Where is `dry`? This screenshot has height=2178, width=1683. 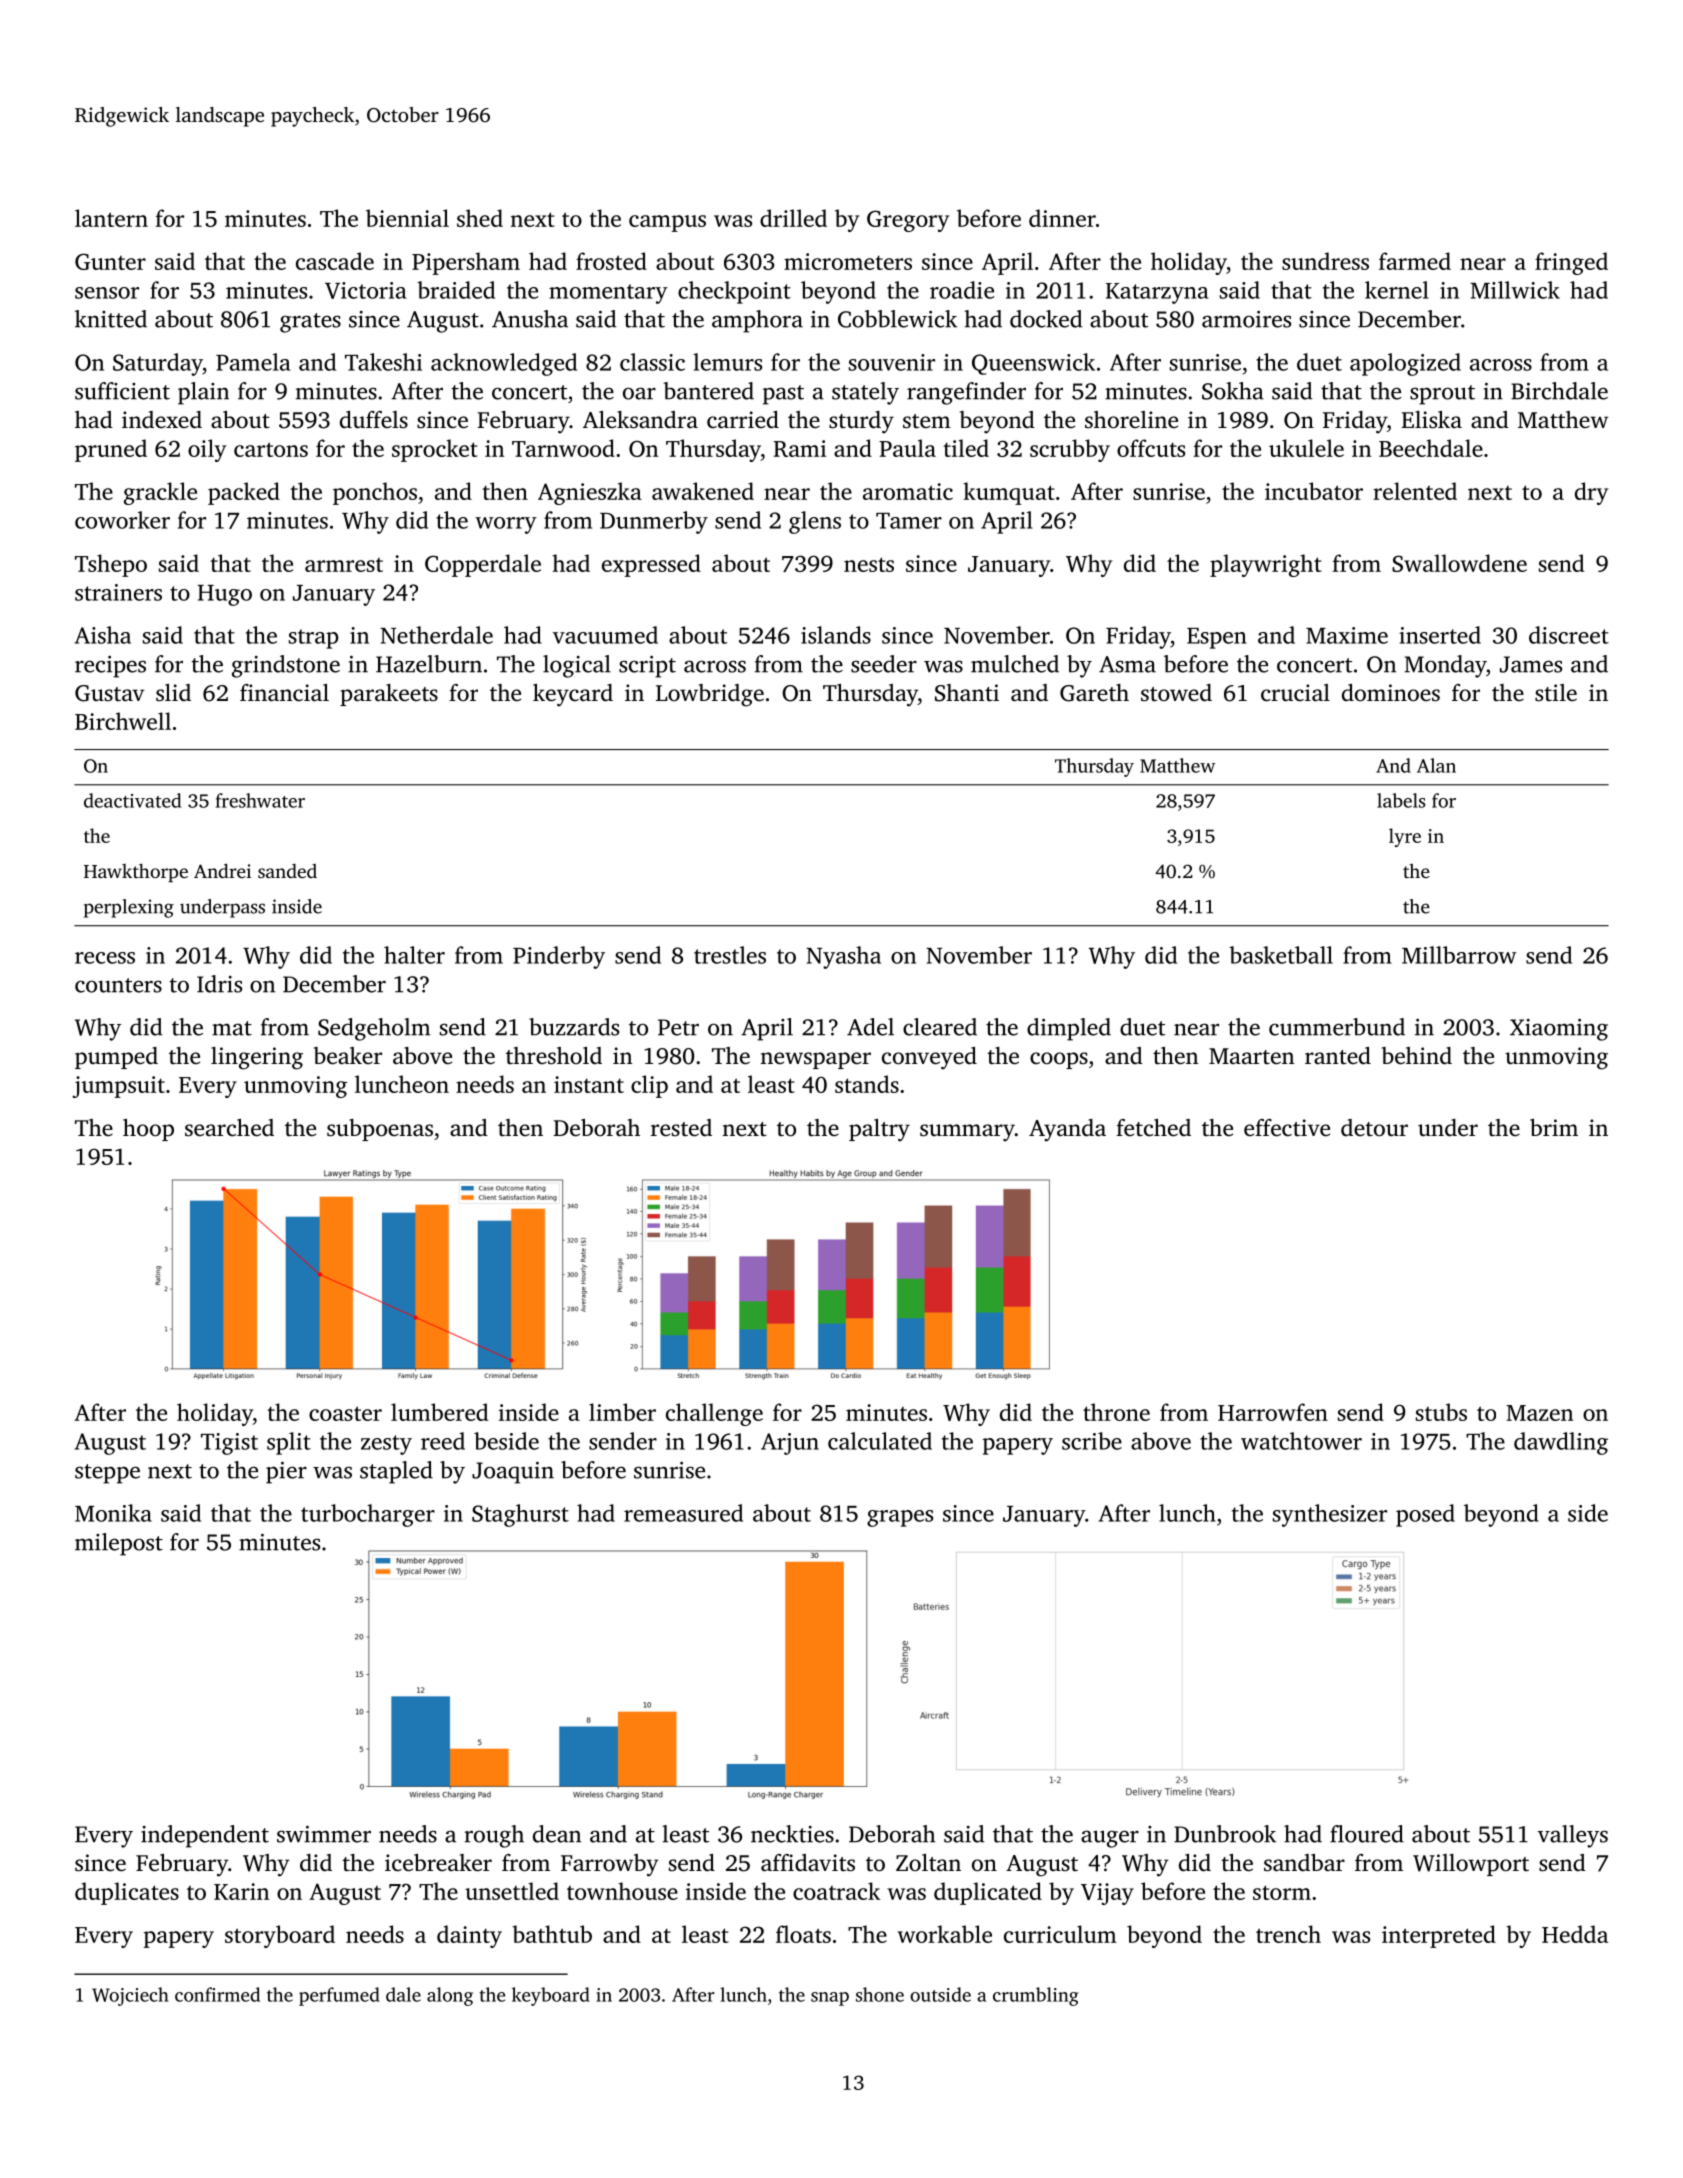
dry is located at coordinates (1591, 493).
